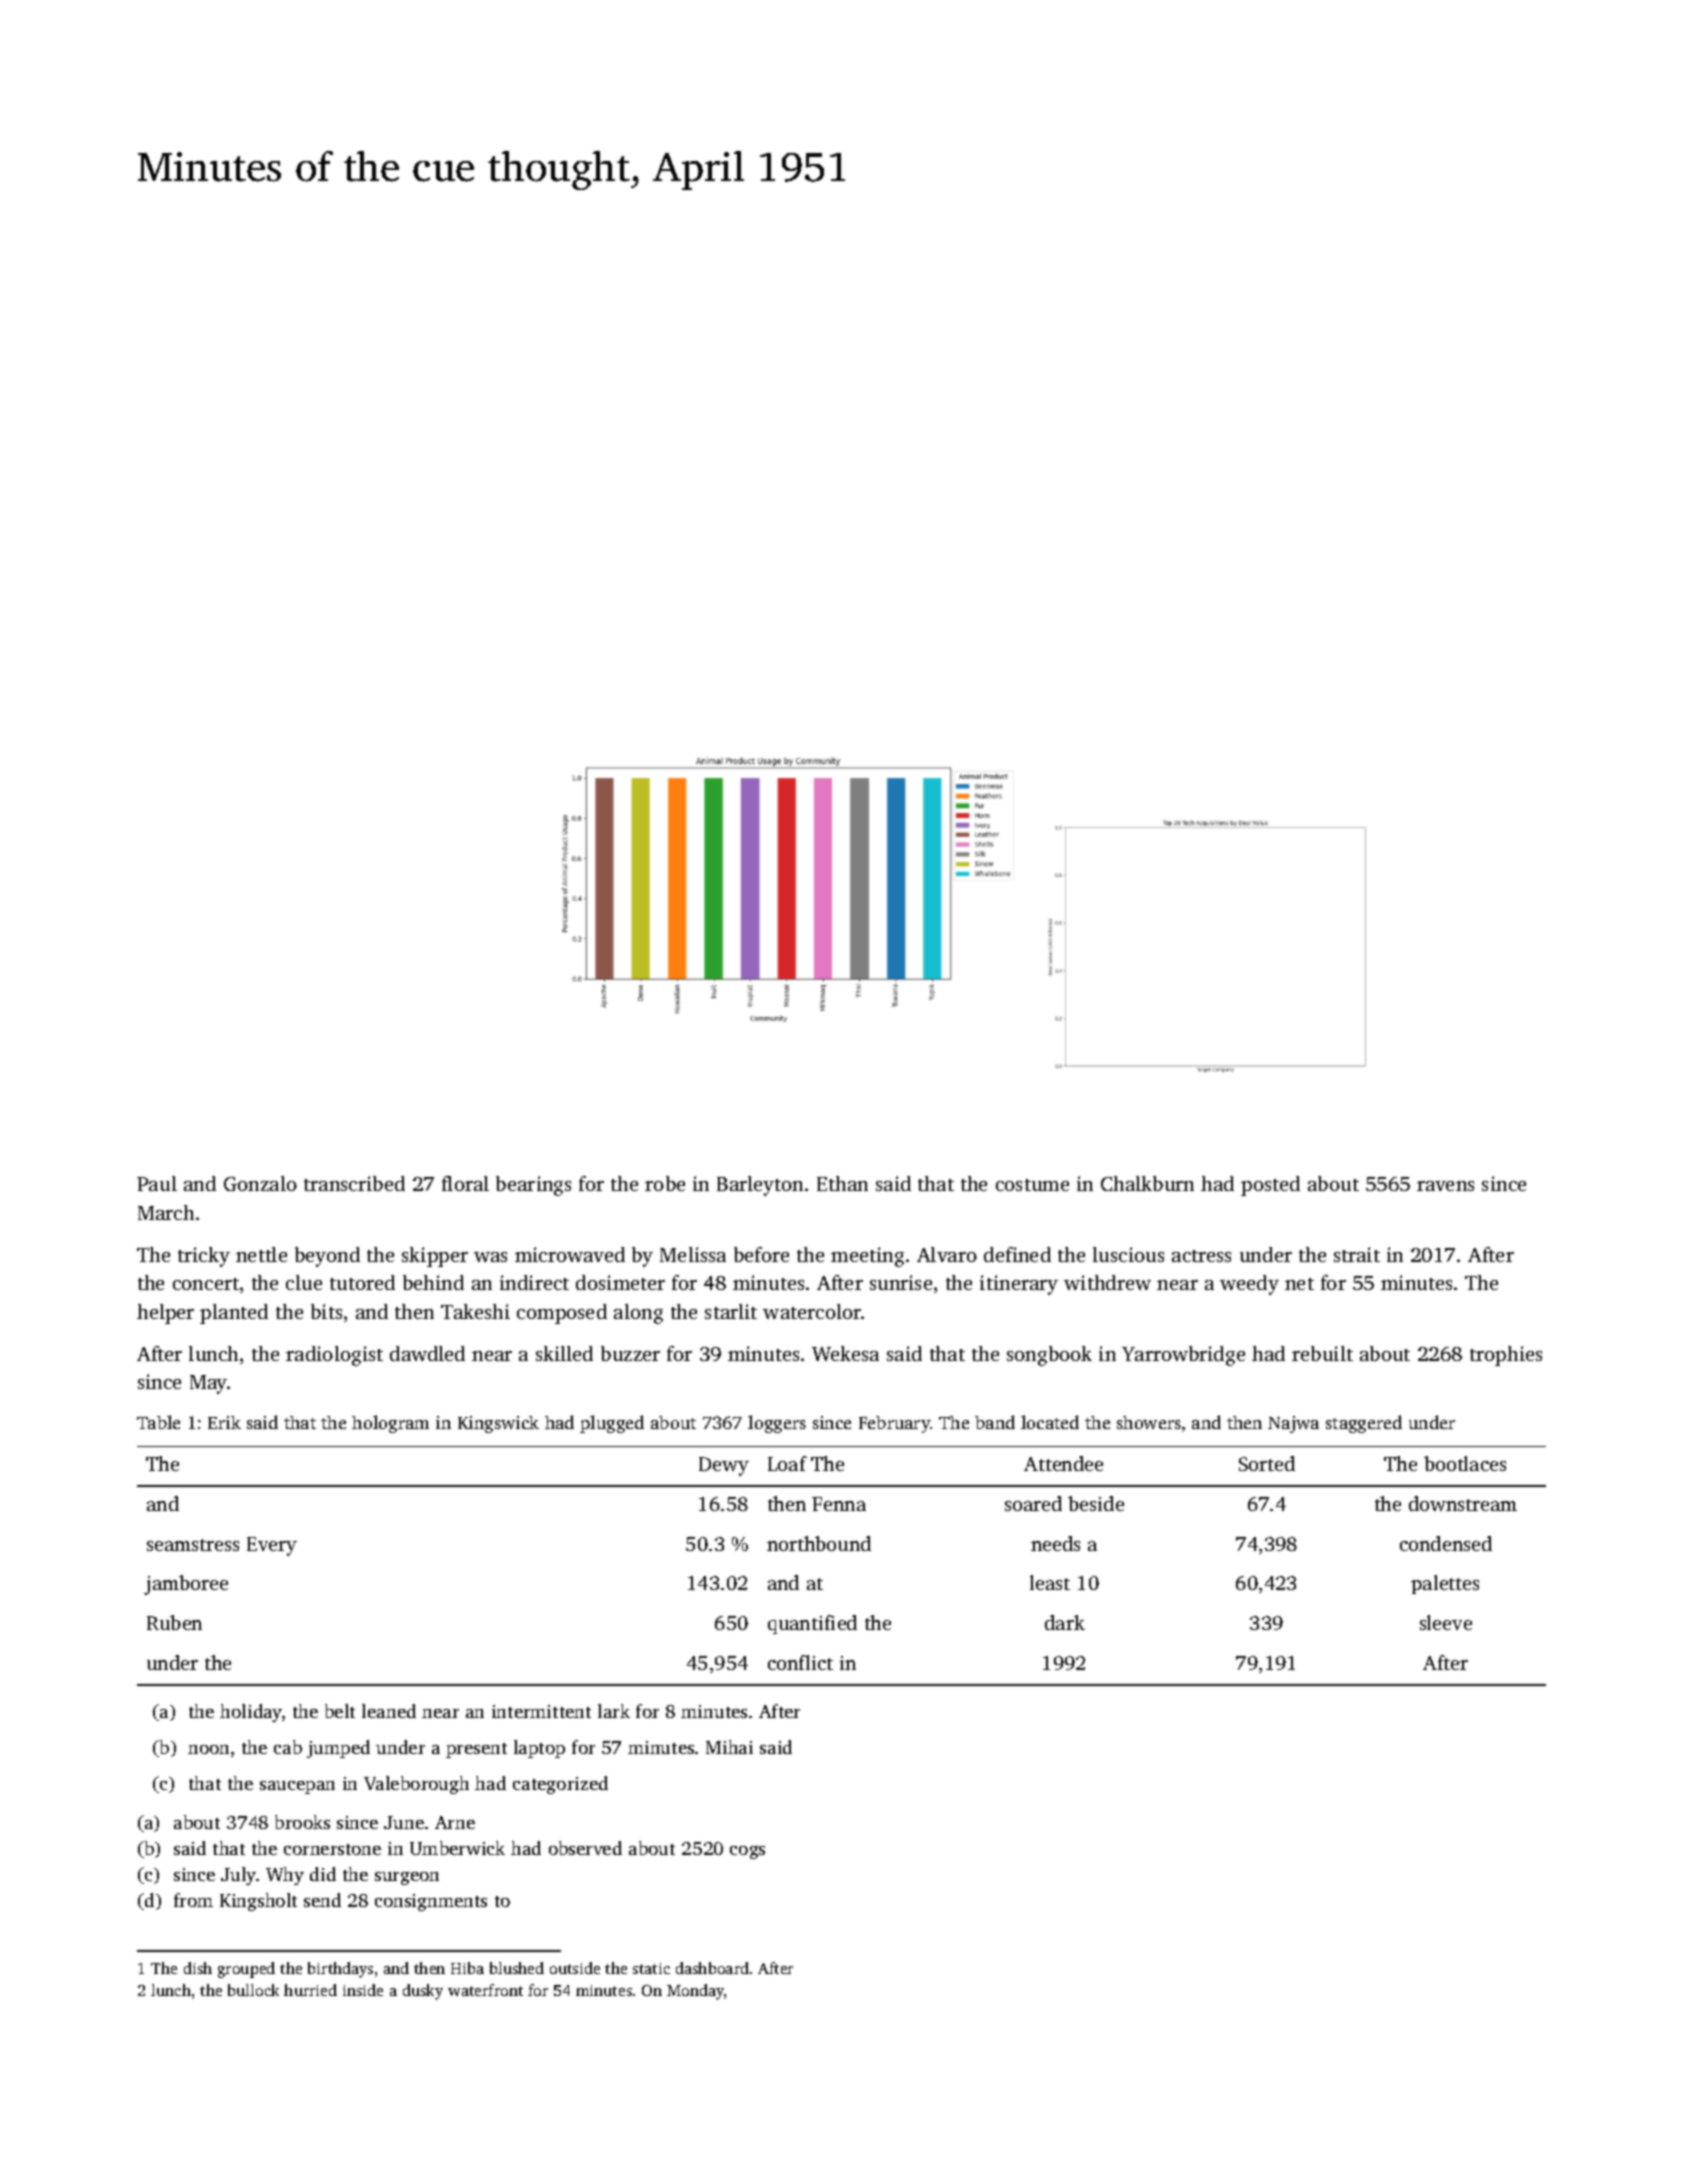 The height and width of the screenshot is (2178, 1683). I want to click on downstream, so click(1463, 1503).
